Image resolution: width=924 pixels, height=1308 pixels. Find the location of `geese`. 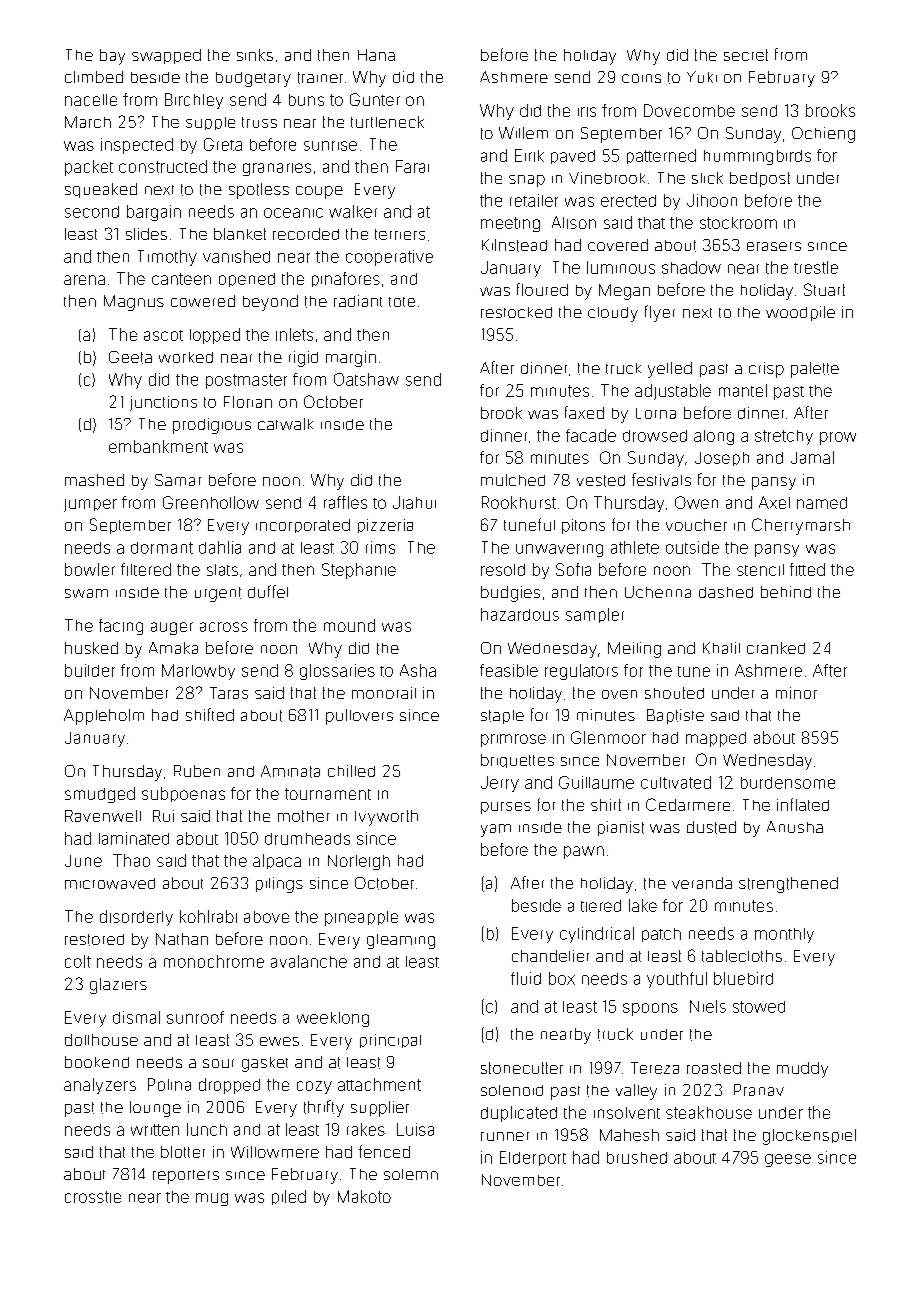

geese is located at coordinates (788, 1160).
